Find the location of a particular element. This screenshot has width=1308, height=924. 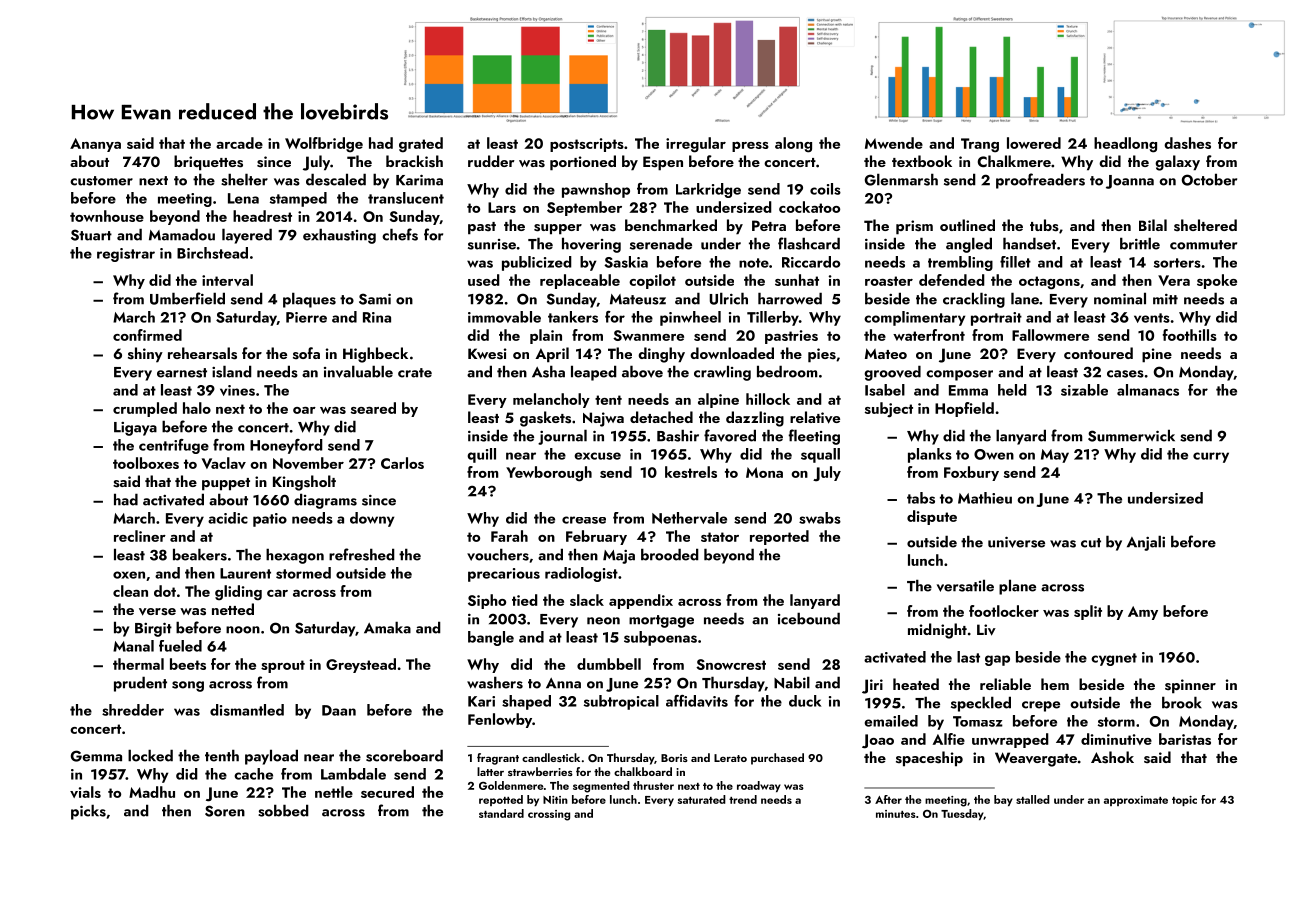

picks is located at coordinates (88, 812).
